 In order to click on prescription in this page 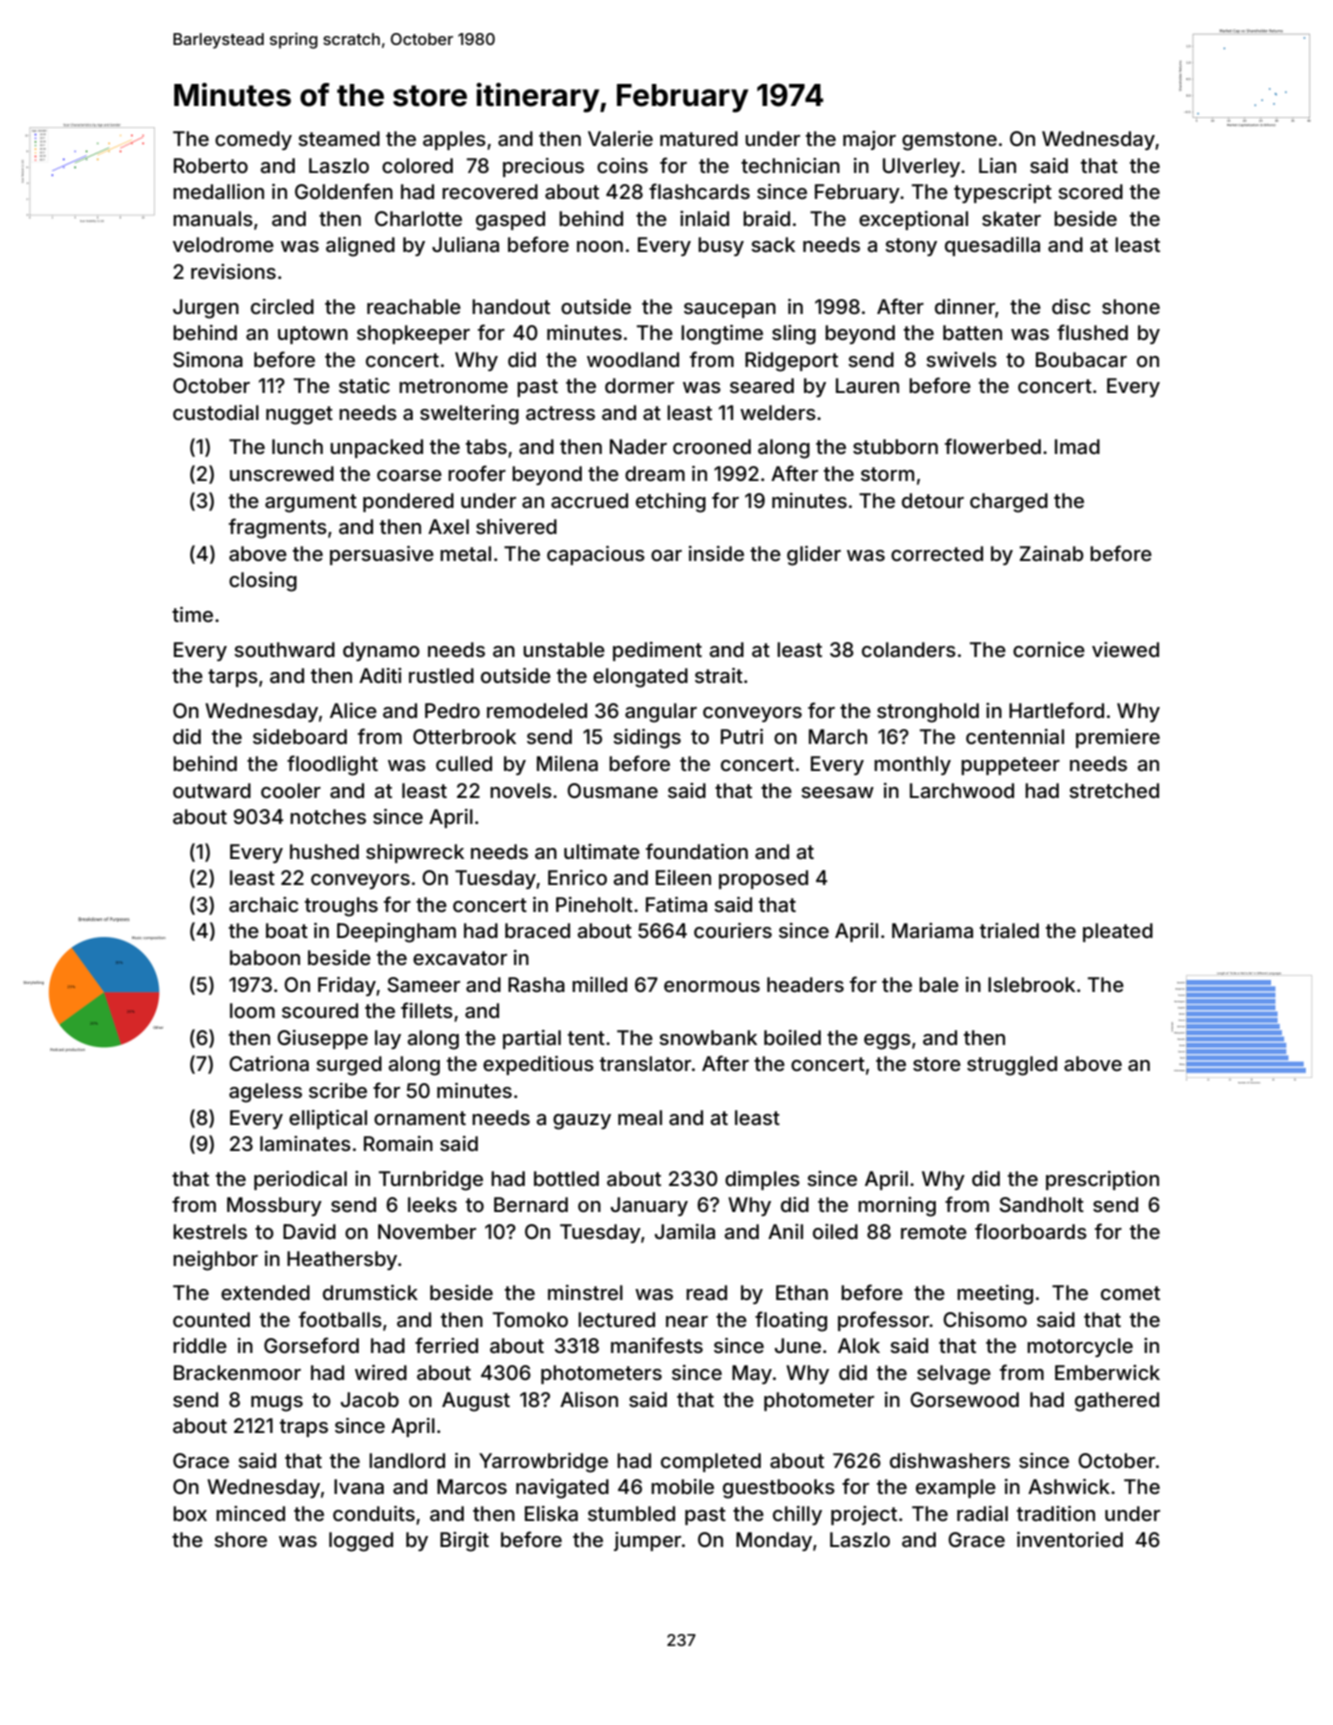, I will do `click(1102, 1180)`.
